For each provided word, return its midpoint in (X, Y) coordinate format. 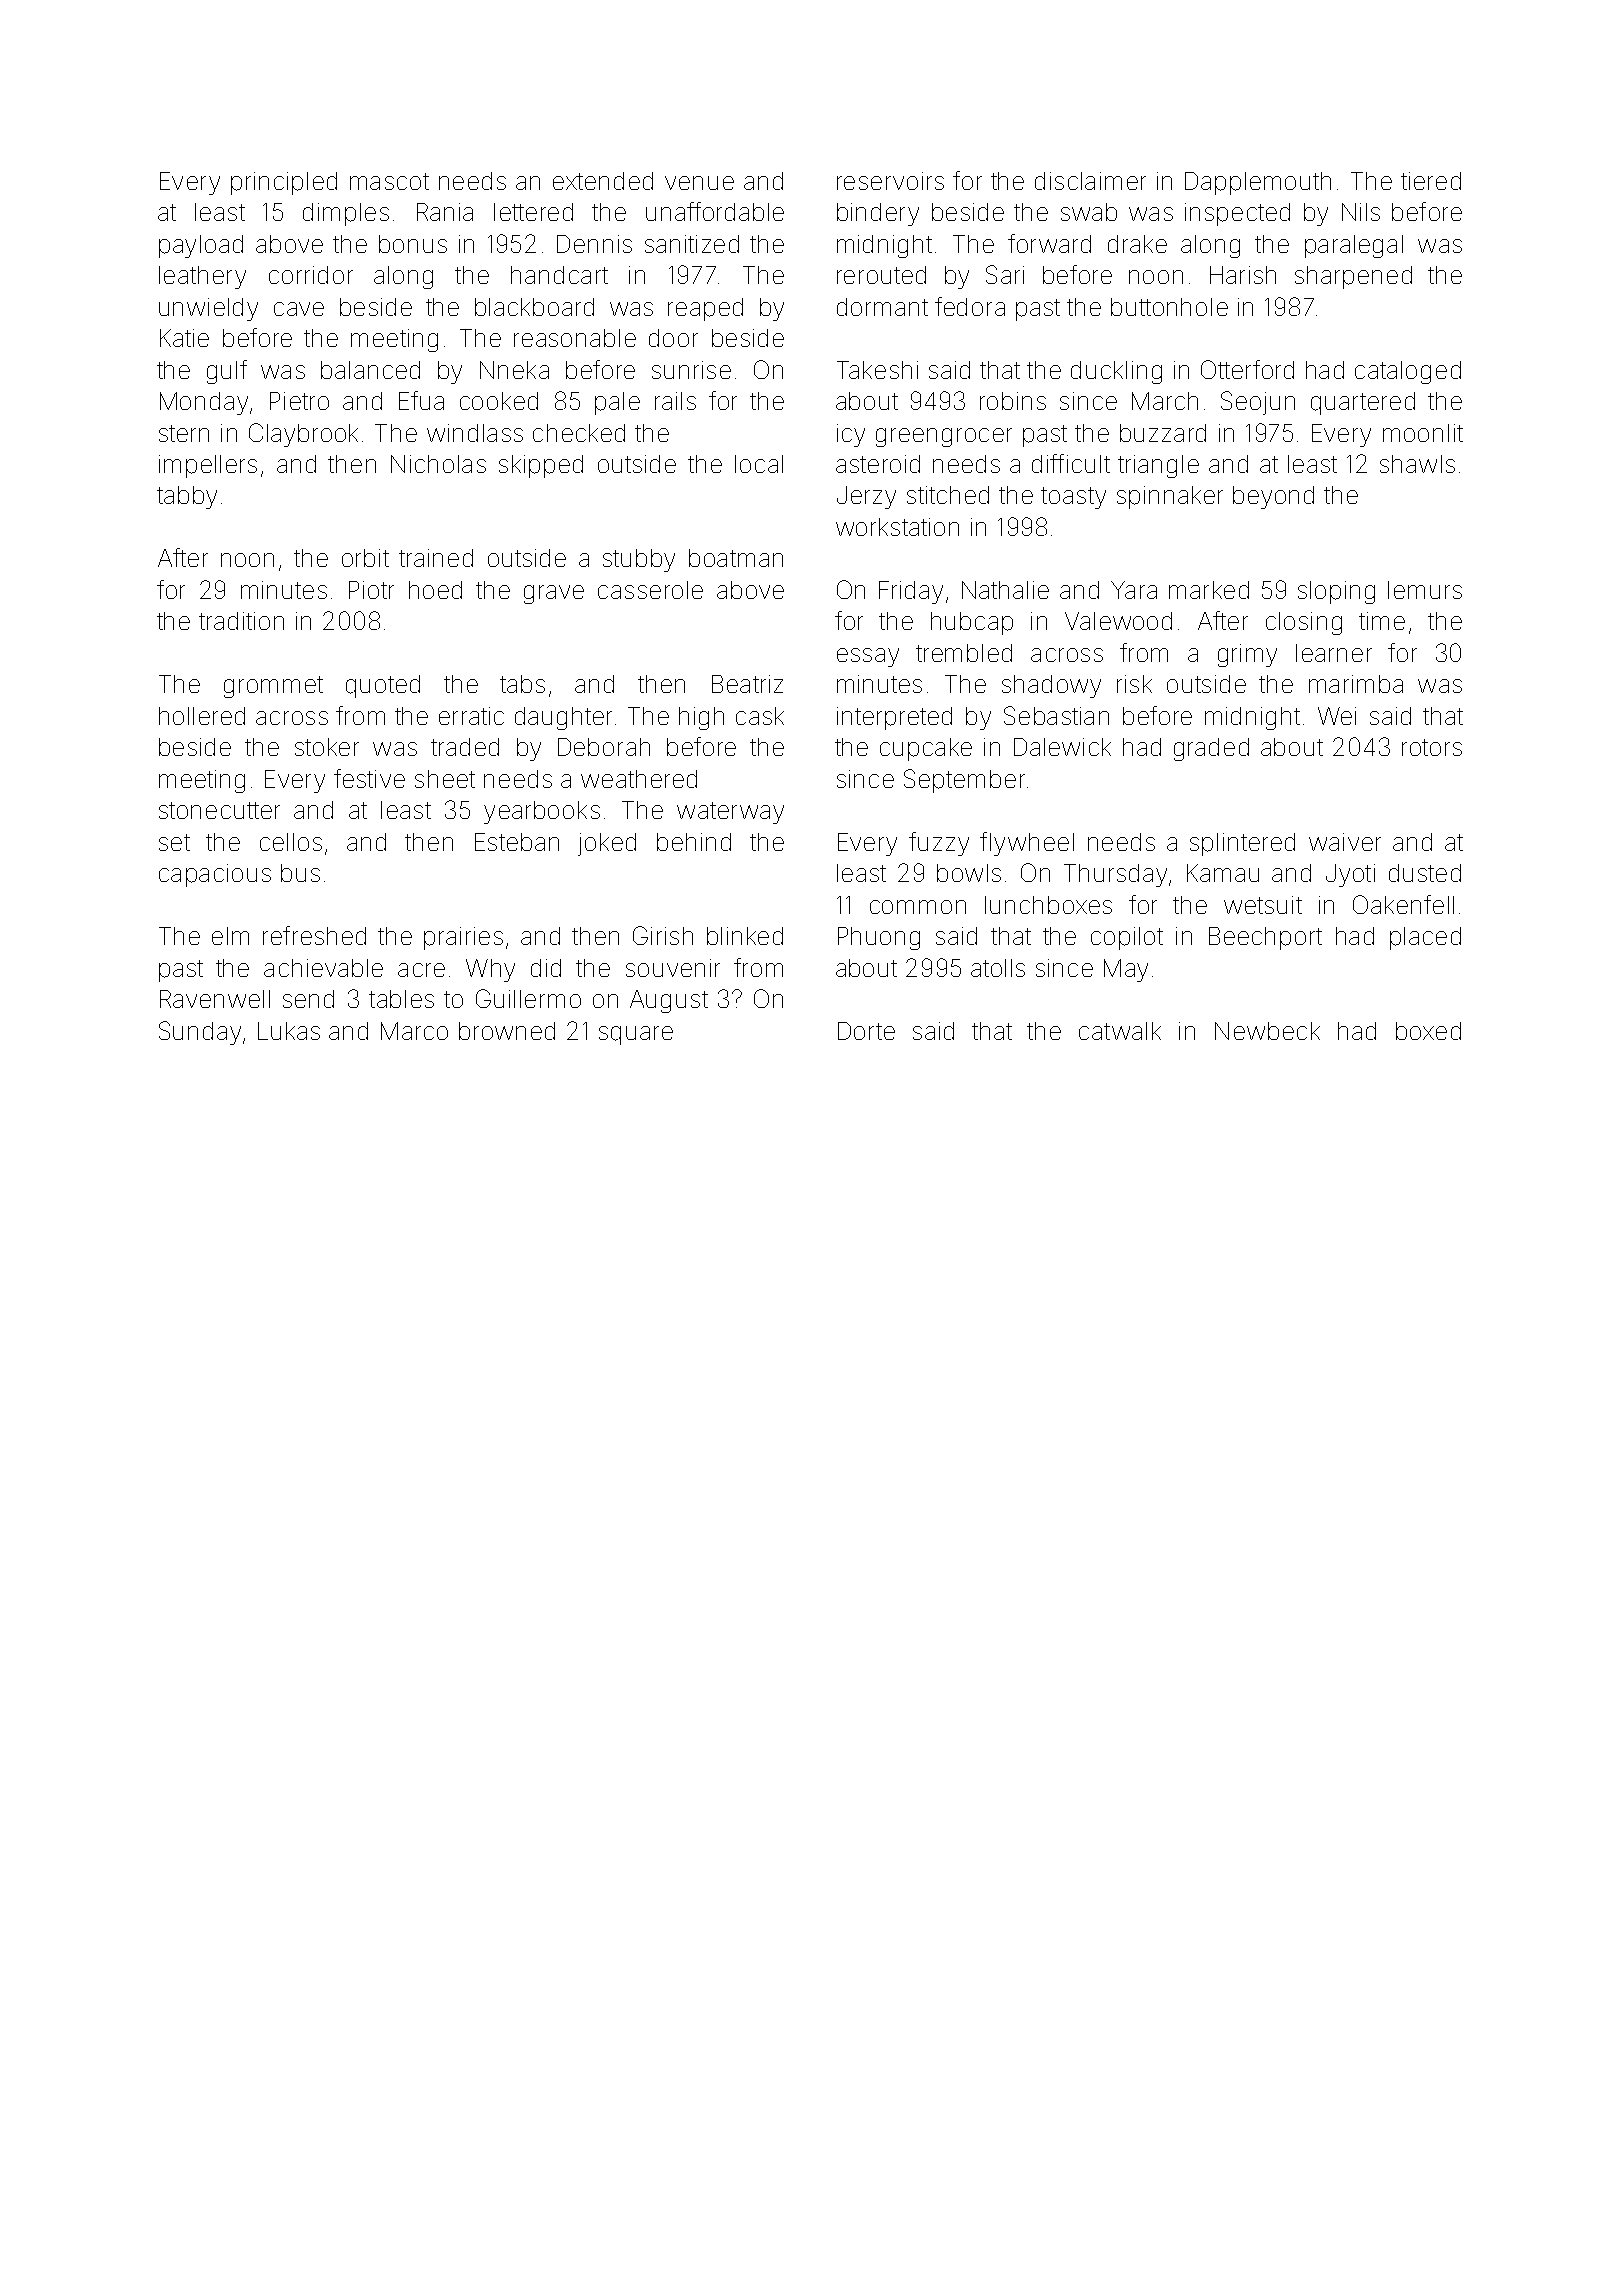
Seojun (1258, 403)
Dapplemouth (1258, 183)
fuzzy (939, 844)
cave (299, 309)
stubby (639, 560)
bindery (878, 214)
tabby (187, 497)
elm (230, 936)
